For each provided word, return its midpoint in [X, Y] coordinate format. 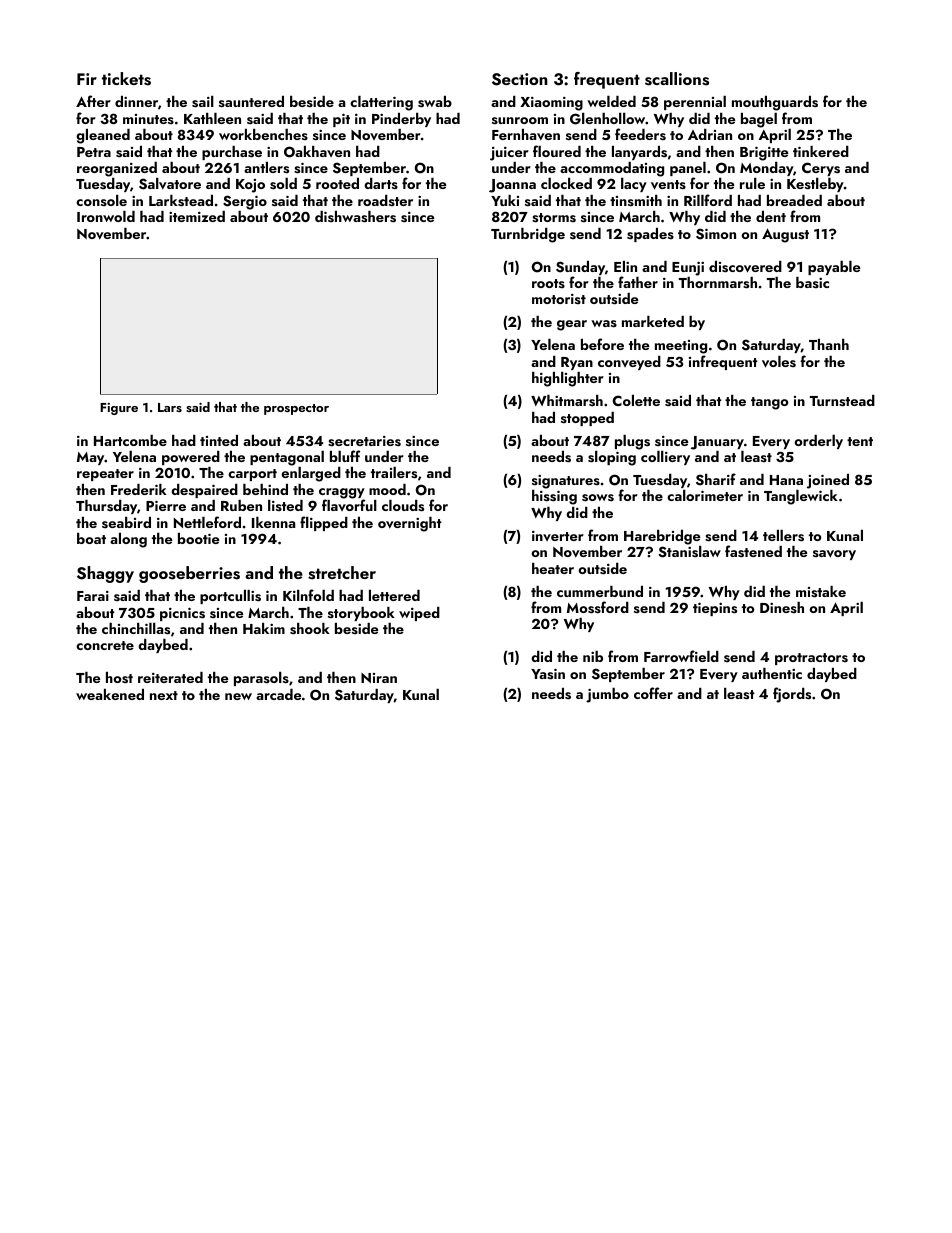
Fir [87, 79]
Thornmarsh [718, 283]
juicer [509, 154]
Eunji [688, 269]
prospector [296, 409]
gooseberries [189, 574]
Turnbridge [528, 235]
